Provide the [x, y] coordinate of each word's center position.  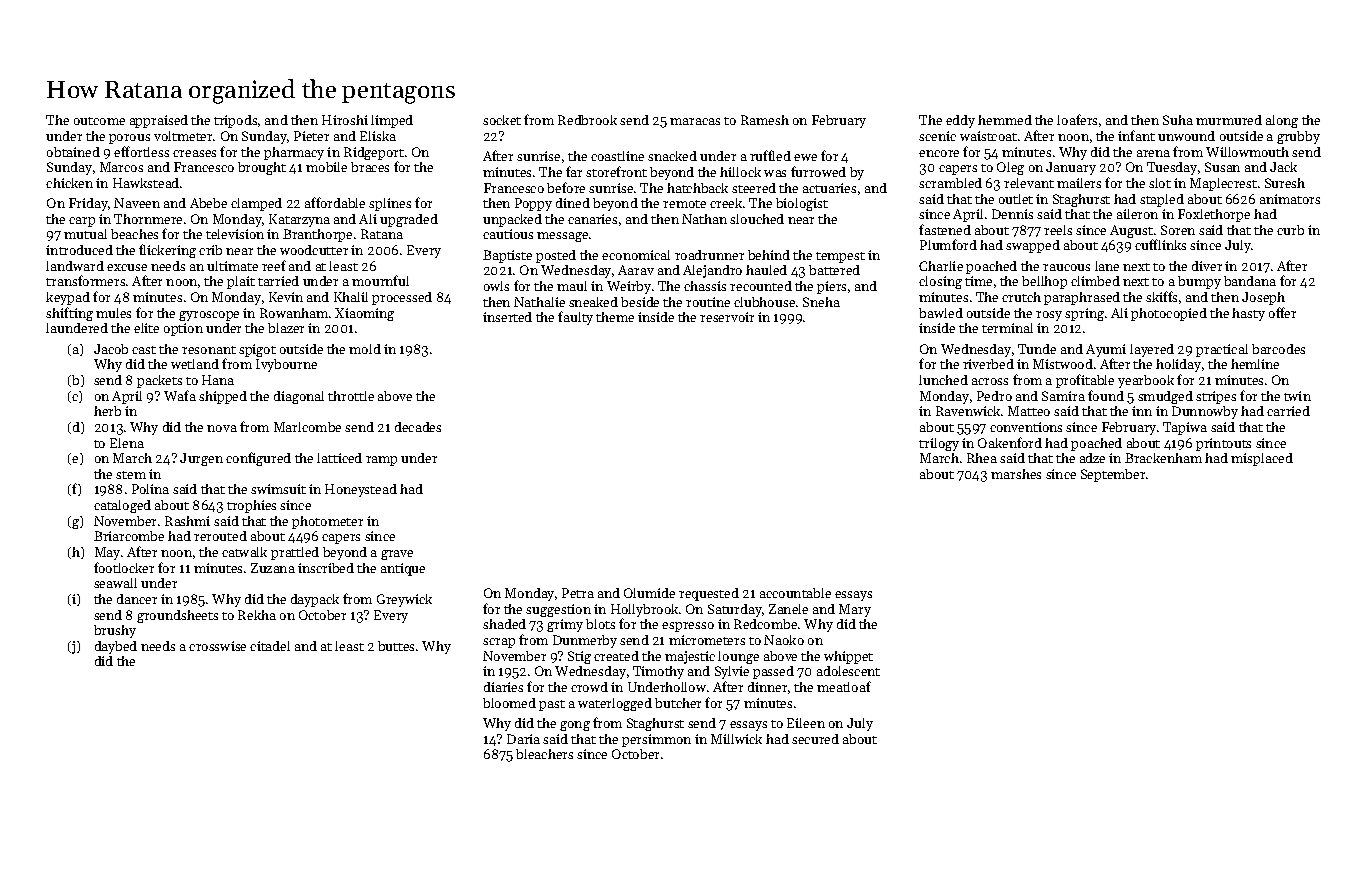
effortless [141, 151]
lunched [943, 380]
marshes [1016, 474]
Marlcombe [307, 427]
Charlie [941, 266]
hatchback [697, 188]
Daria [523, 739]
